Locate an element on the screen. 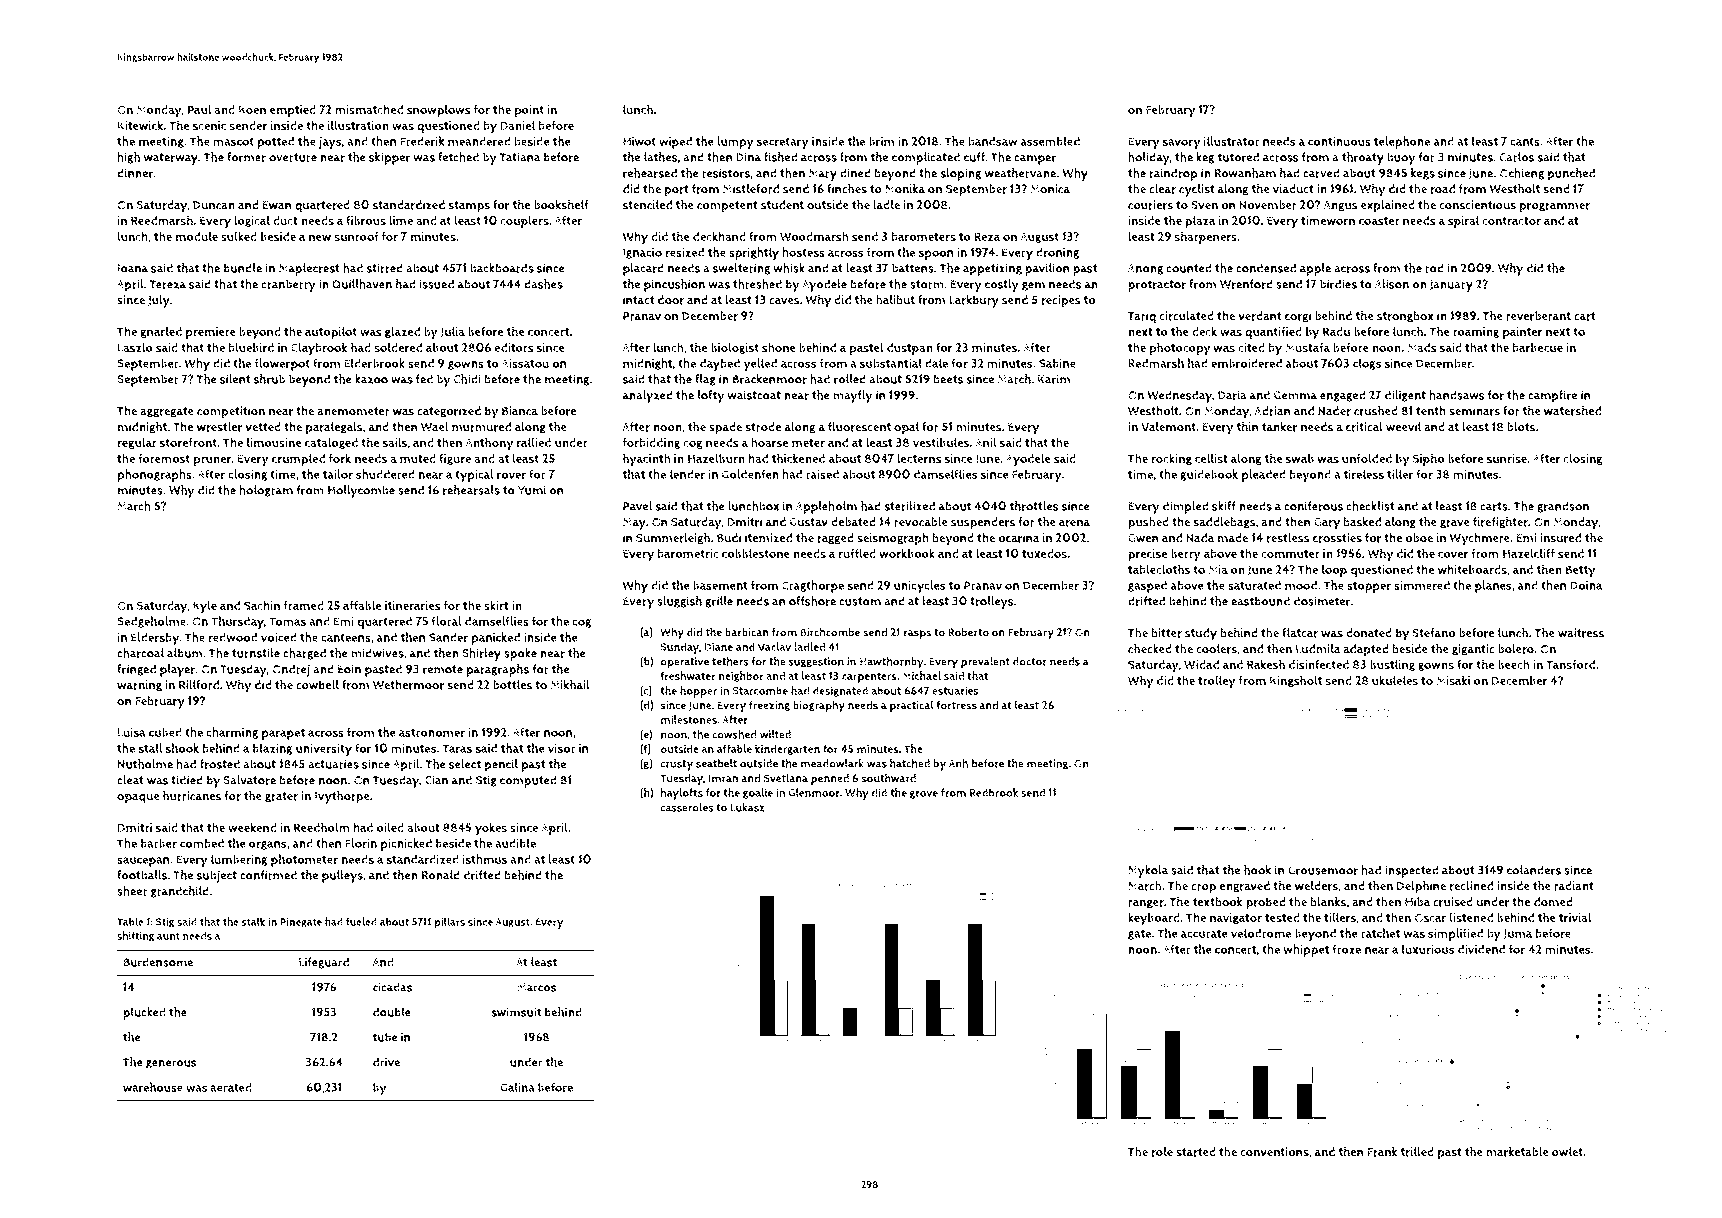 Image resolution: width=1722 pixels, height=1218 pixels. isthmus is located at coordinates (485, 859).
